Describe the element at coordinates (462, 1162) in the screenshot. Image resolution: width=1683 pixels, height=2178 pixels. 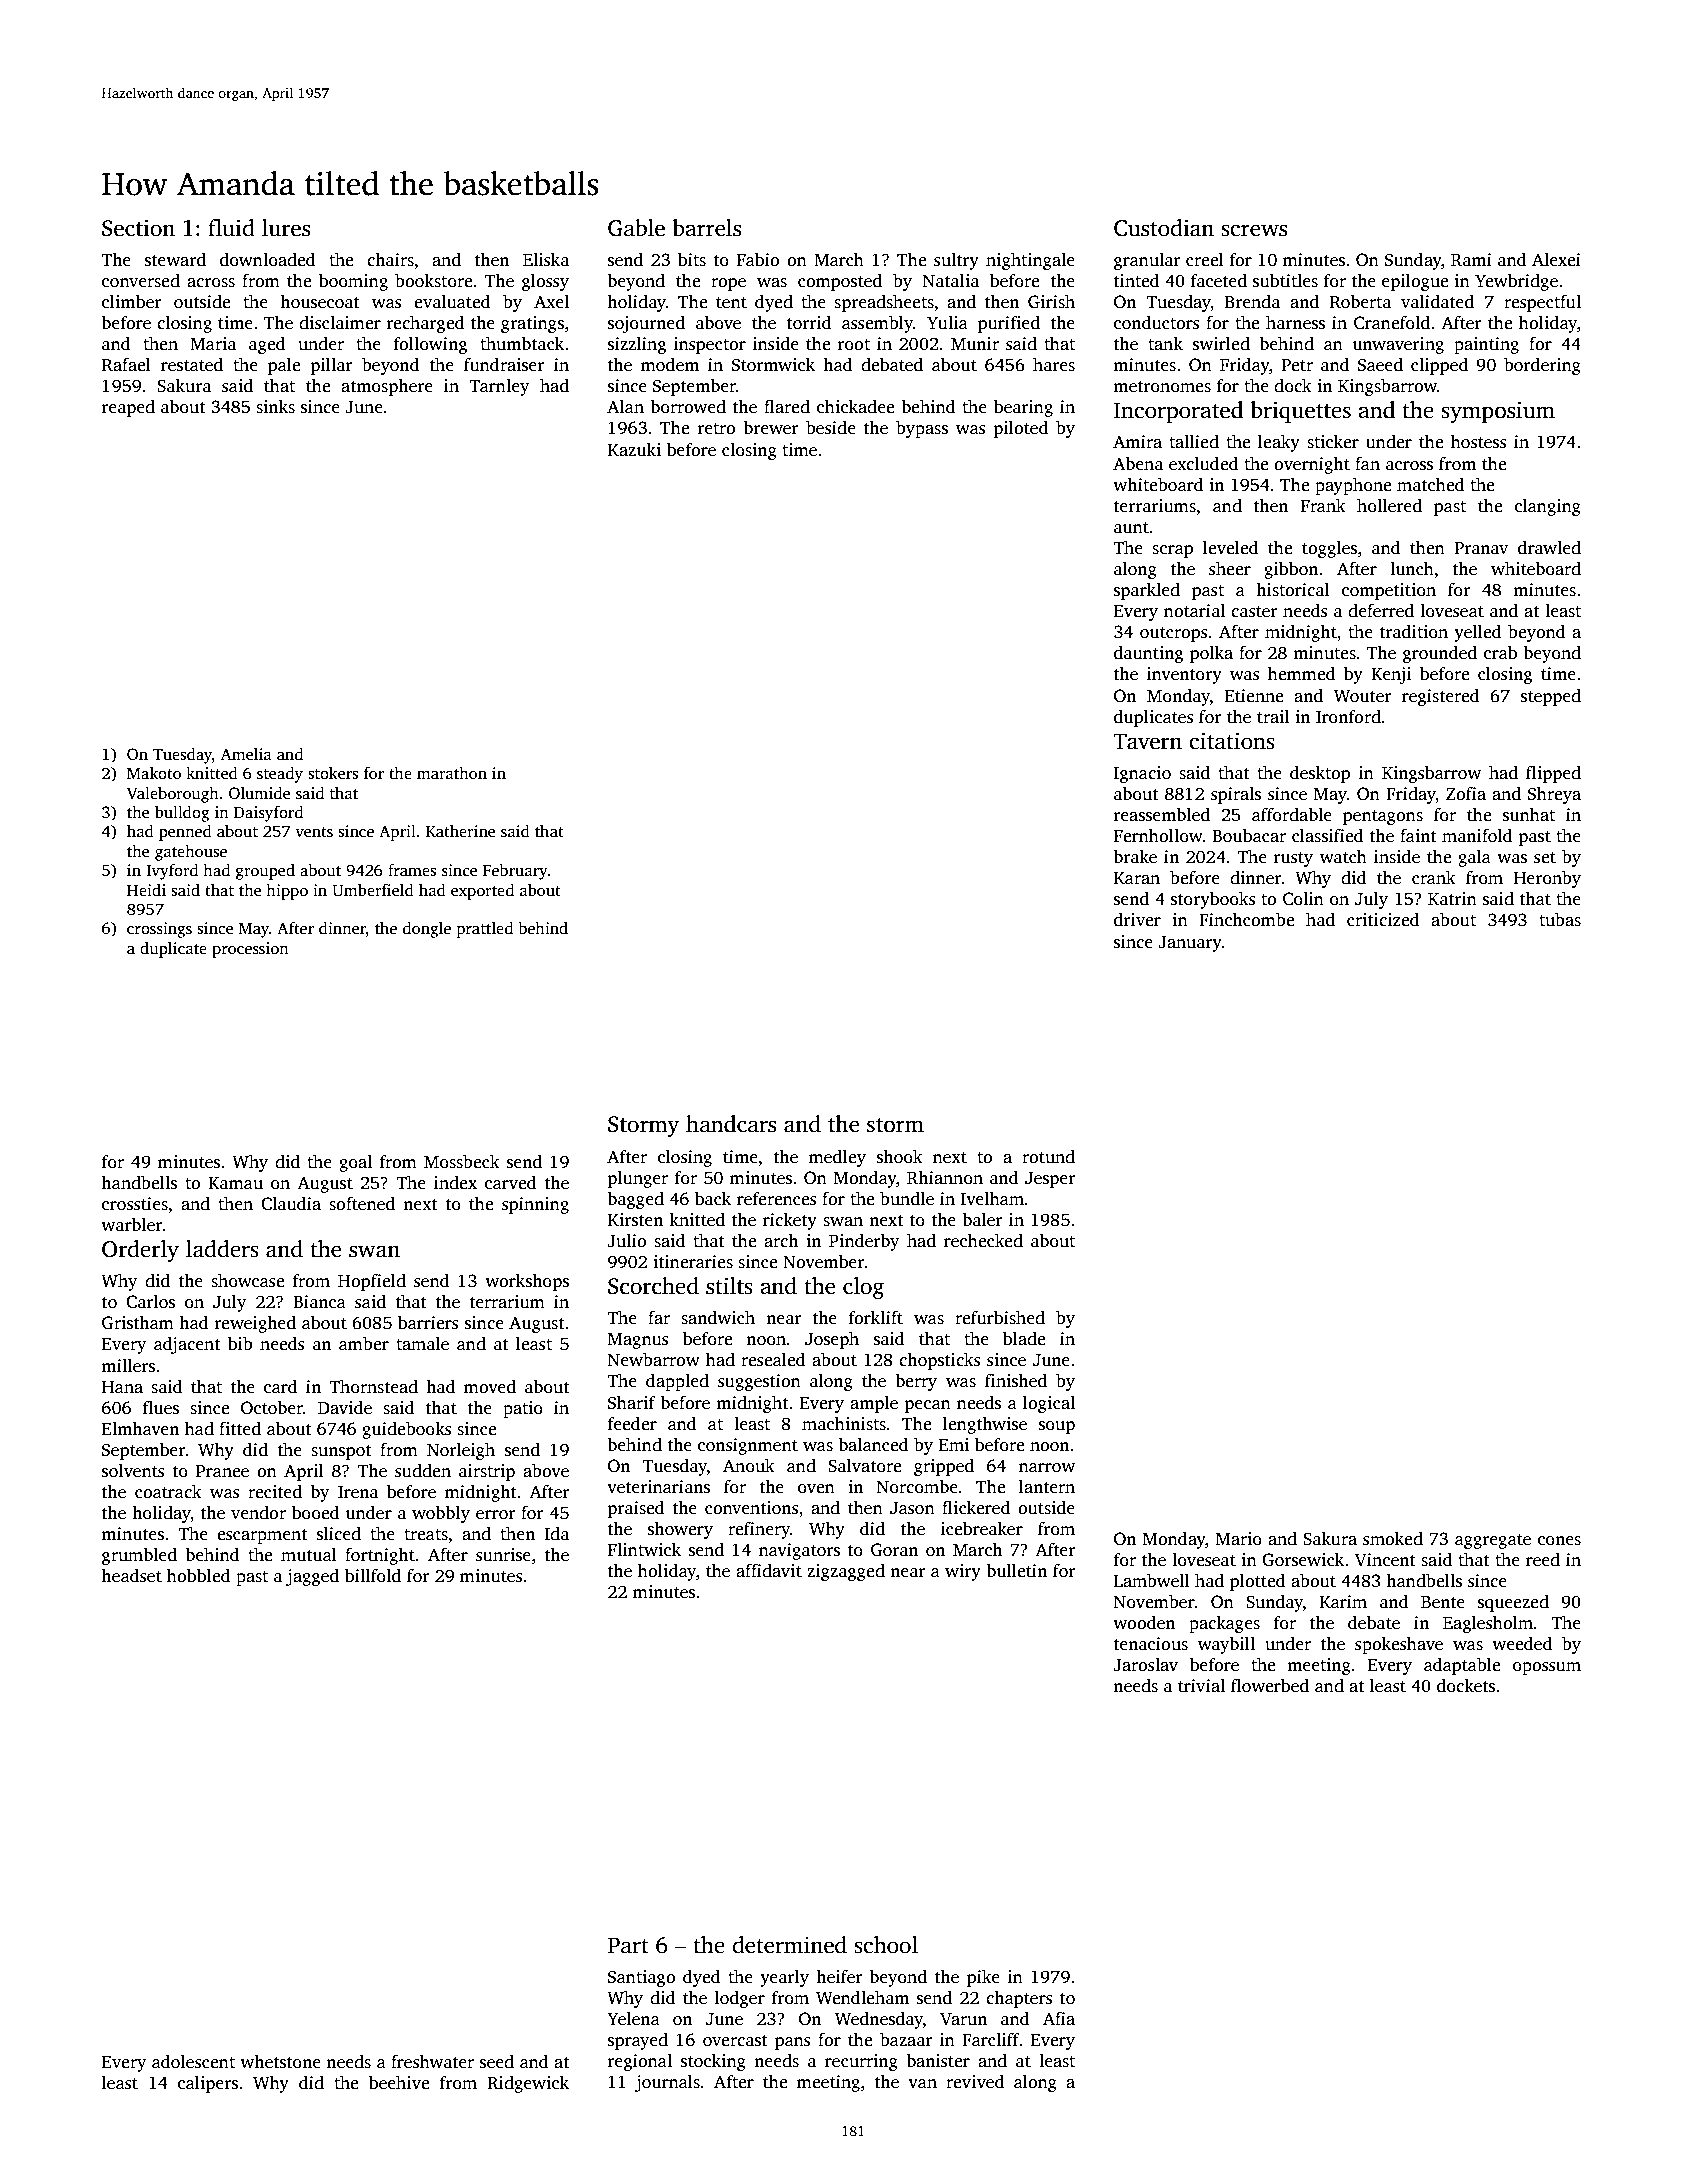
I see `Mossbeck` at that location.
